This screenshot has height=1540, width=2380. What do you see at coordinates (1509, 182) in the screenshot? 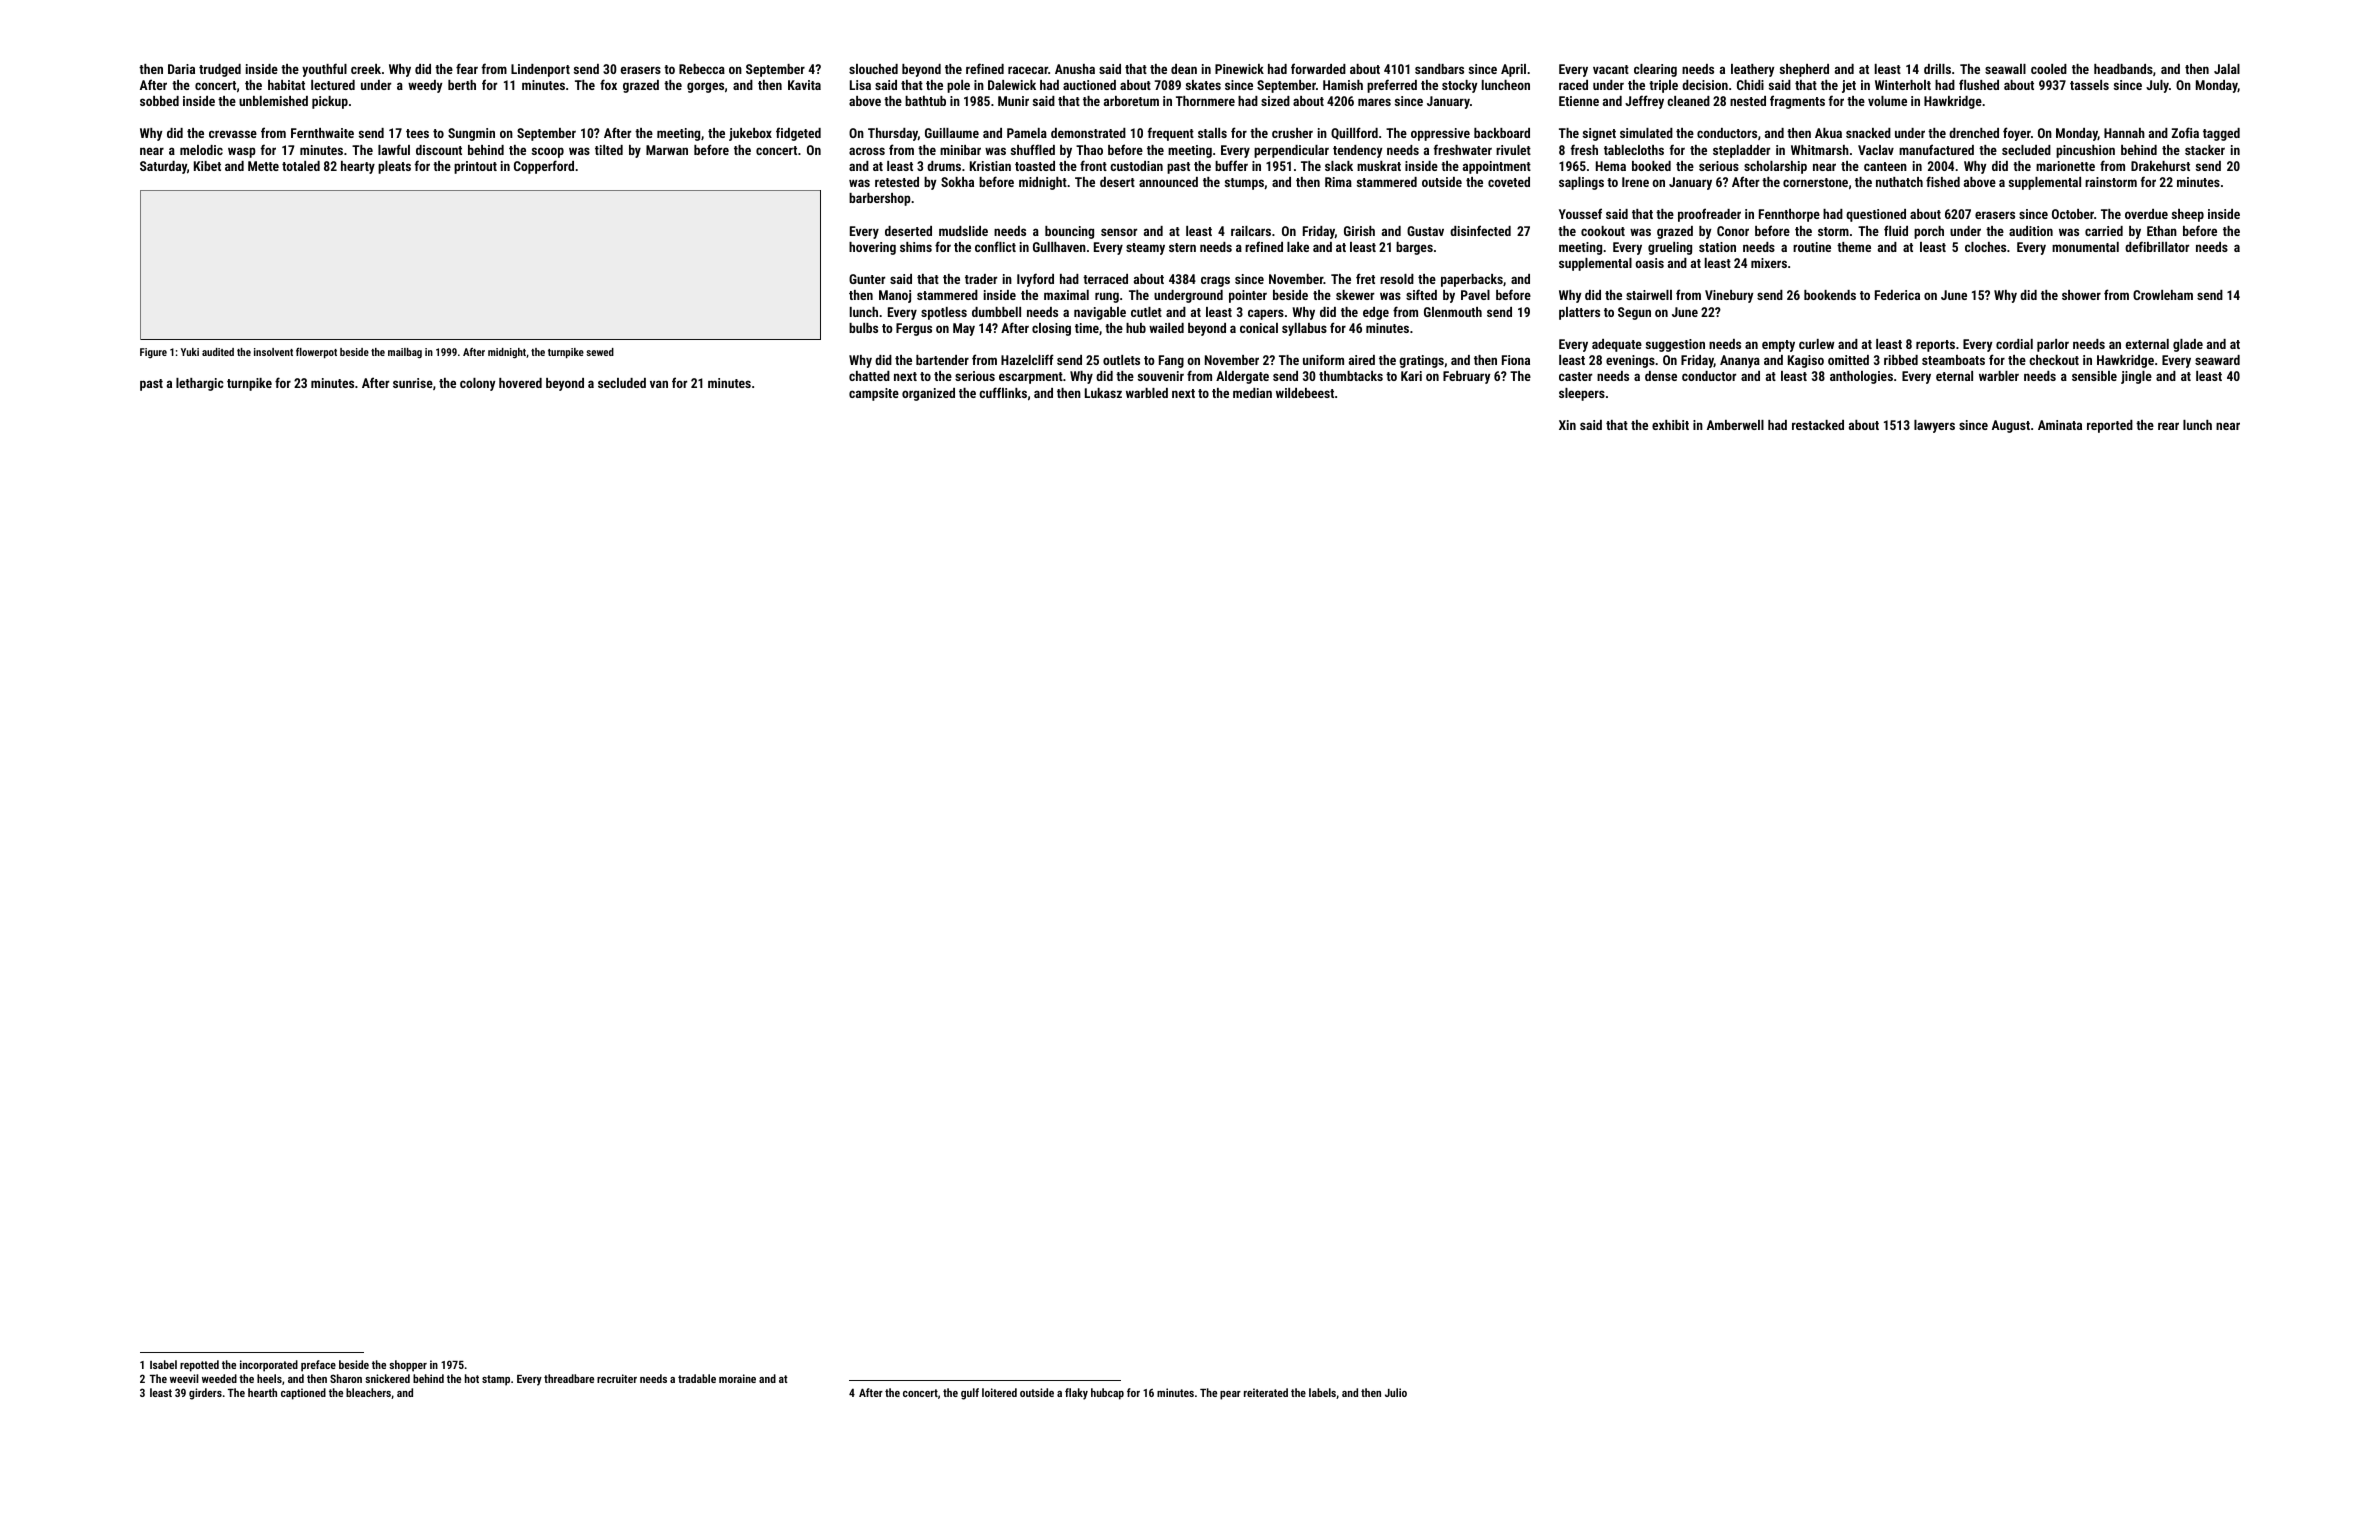
I see `coveted` at bounding box center [1509, 182].
